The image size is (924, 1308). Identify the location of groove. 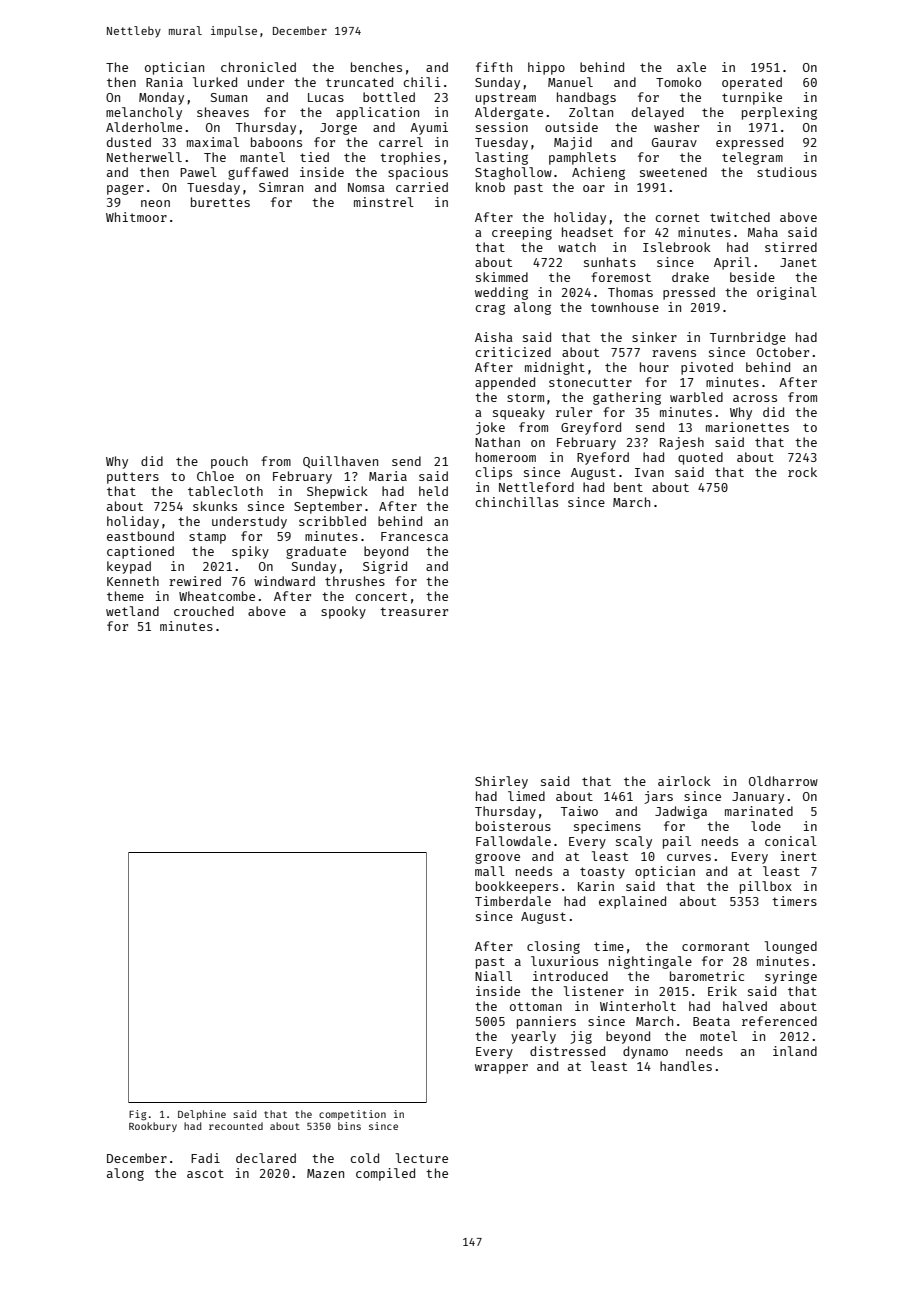
(497, 859).
